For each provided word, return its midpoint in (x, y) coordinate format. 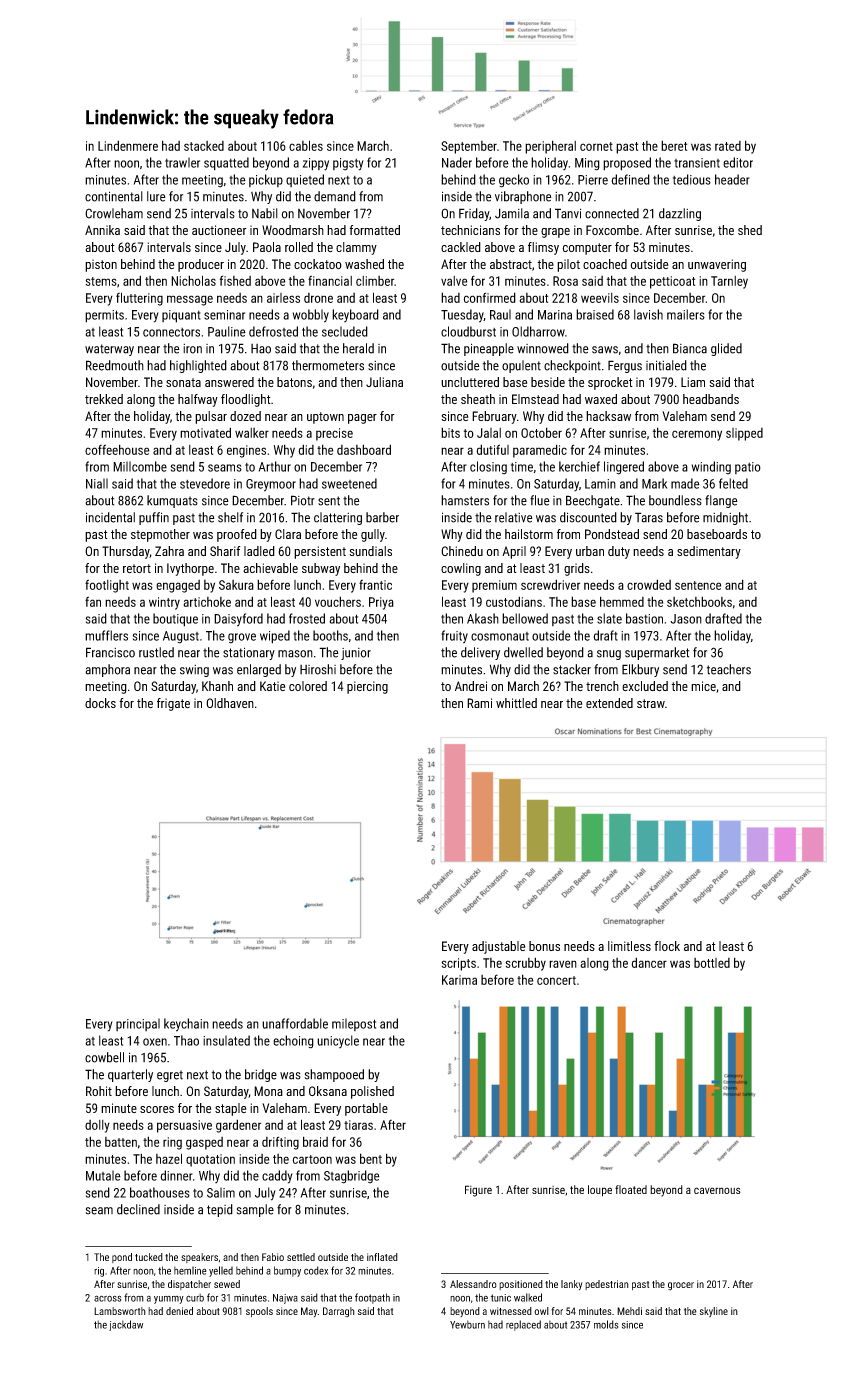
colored (308, 686)
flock (667, 946)
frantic (375, 584)
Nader (457, 162)
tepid (220, 1210)
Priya (381, 603)
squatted (226, 164)
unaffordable (295, 1023)
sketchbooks (699, 601)
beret (674, 145)
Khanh (217, 686)
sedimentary (709, 552)
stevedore (205, 483)
